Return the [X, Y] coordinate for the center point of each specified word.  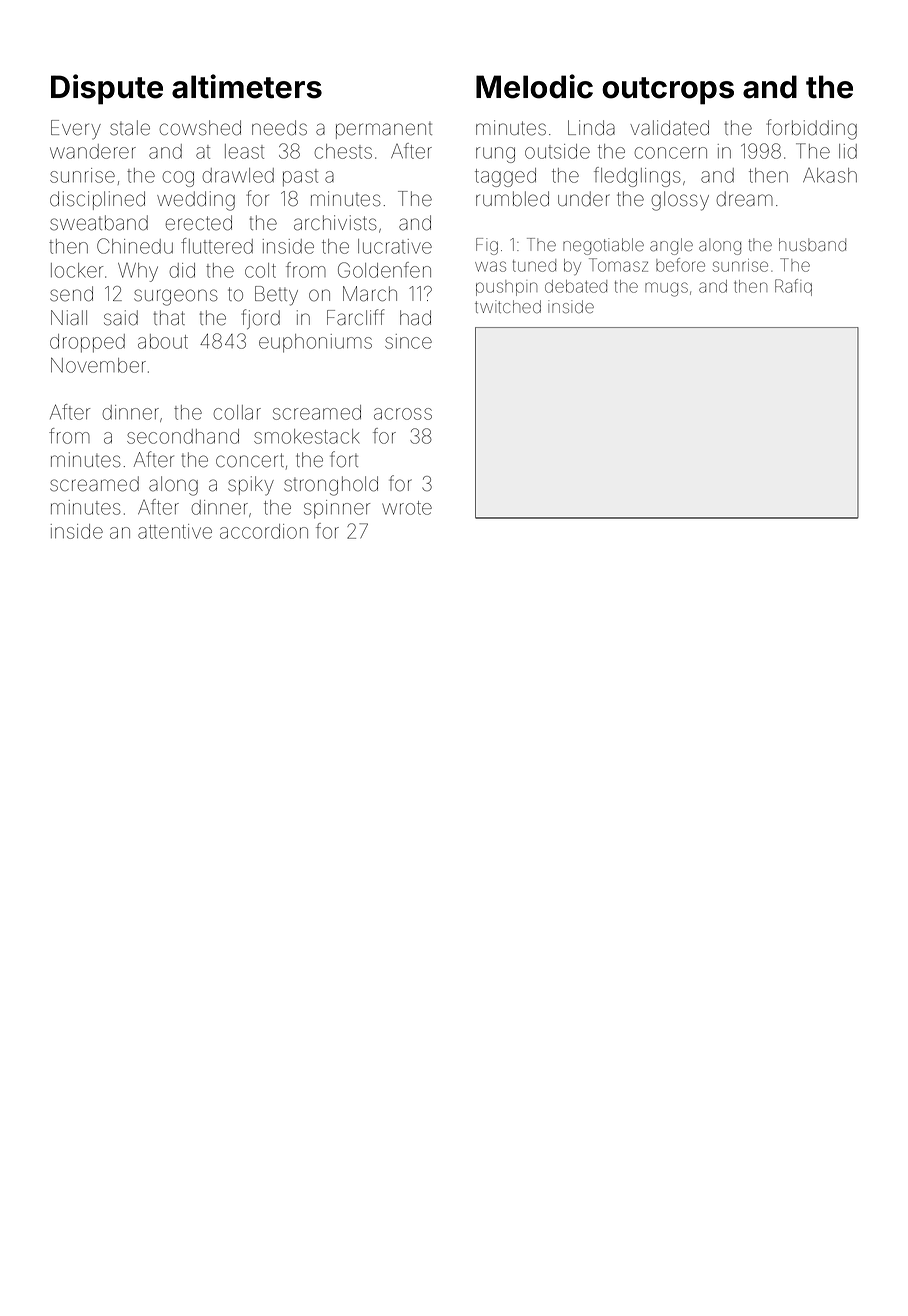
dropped [87, 343]
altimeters [247, 86]
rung [495, 155]
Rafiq [793, 287]
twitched [508, 306]
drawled [238, 175]
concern [671, 153]
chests [343, 151]
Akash [830, 175]
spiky [251, 486]
